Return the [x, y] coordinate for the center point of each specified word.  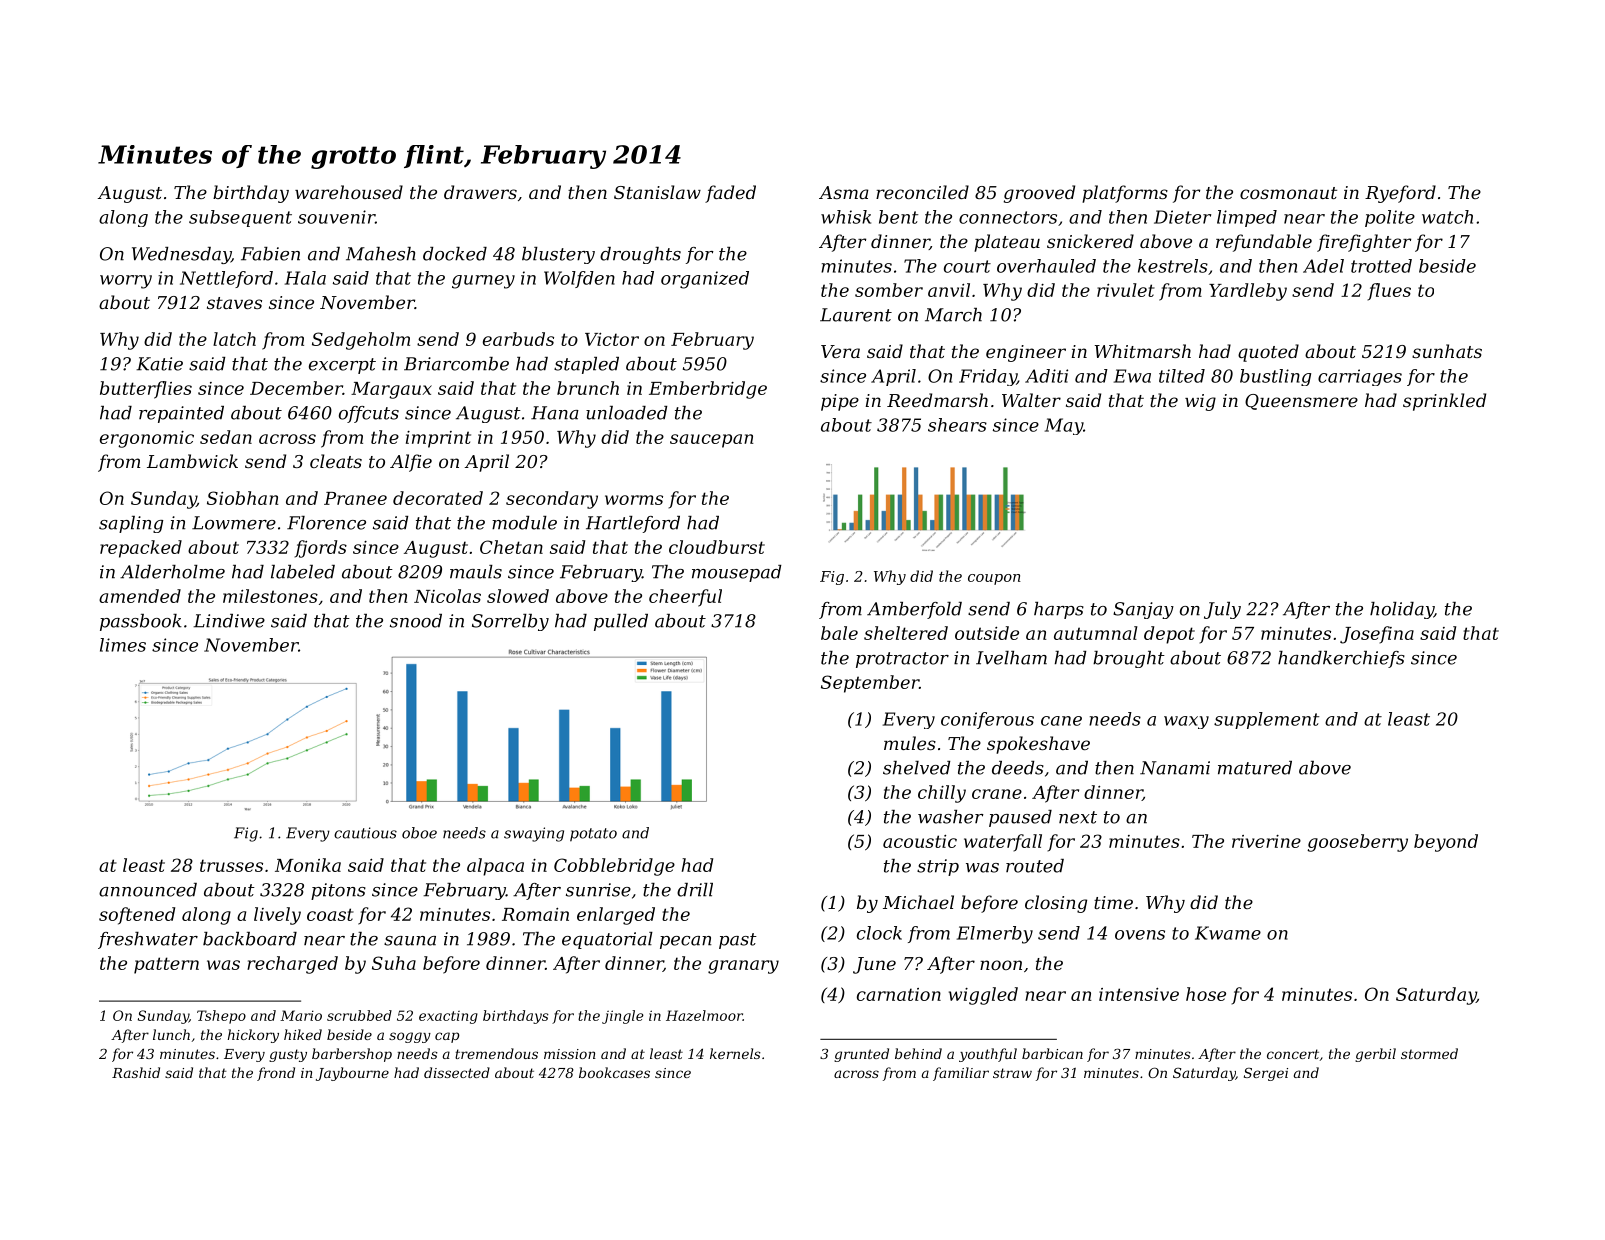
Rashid [136, 1072]
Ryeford [1400, 194]
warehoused [349, 192]
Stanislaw [657, 192]
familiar [961, 1074]
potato [593, 835]
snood [416, 621]
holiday [1402, 610]
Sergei [1266, 1074]
